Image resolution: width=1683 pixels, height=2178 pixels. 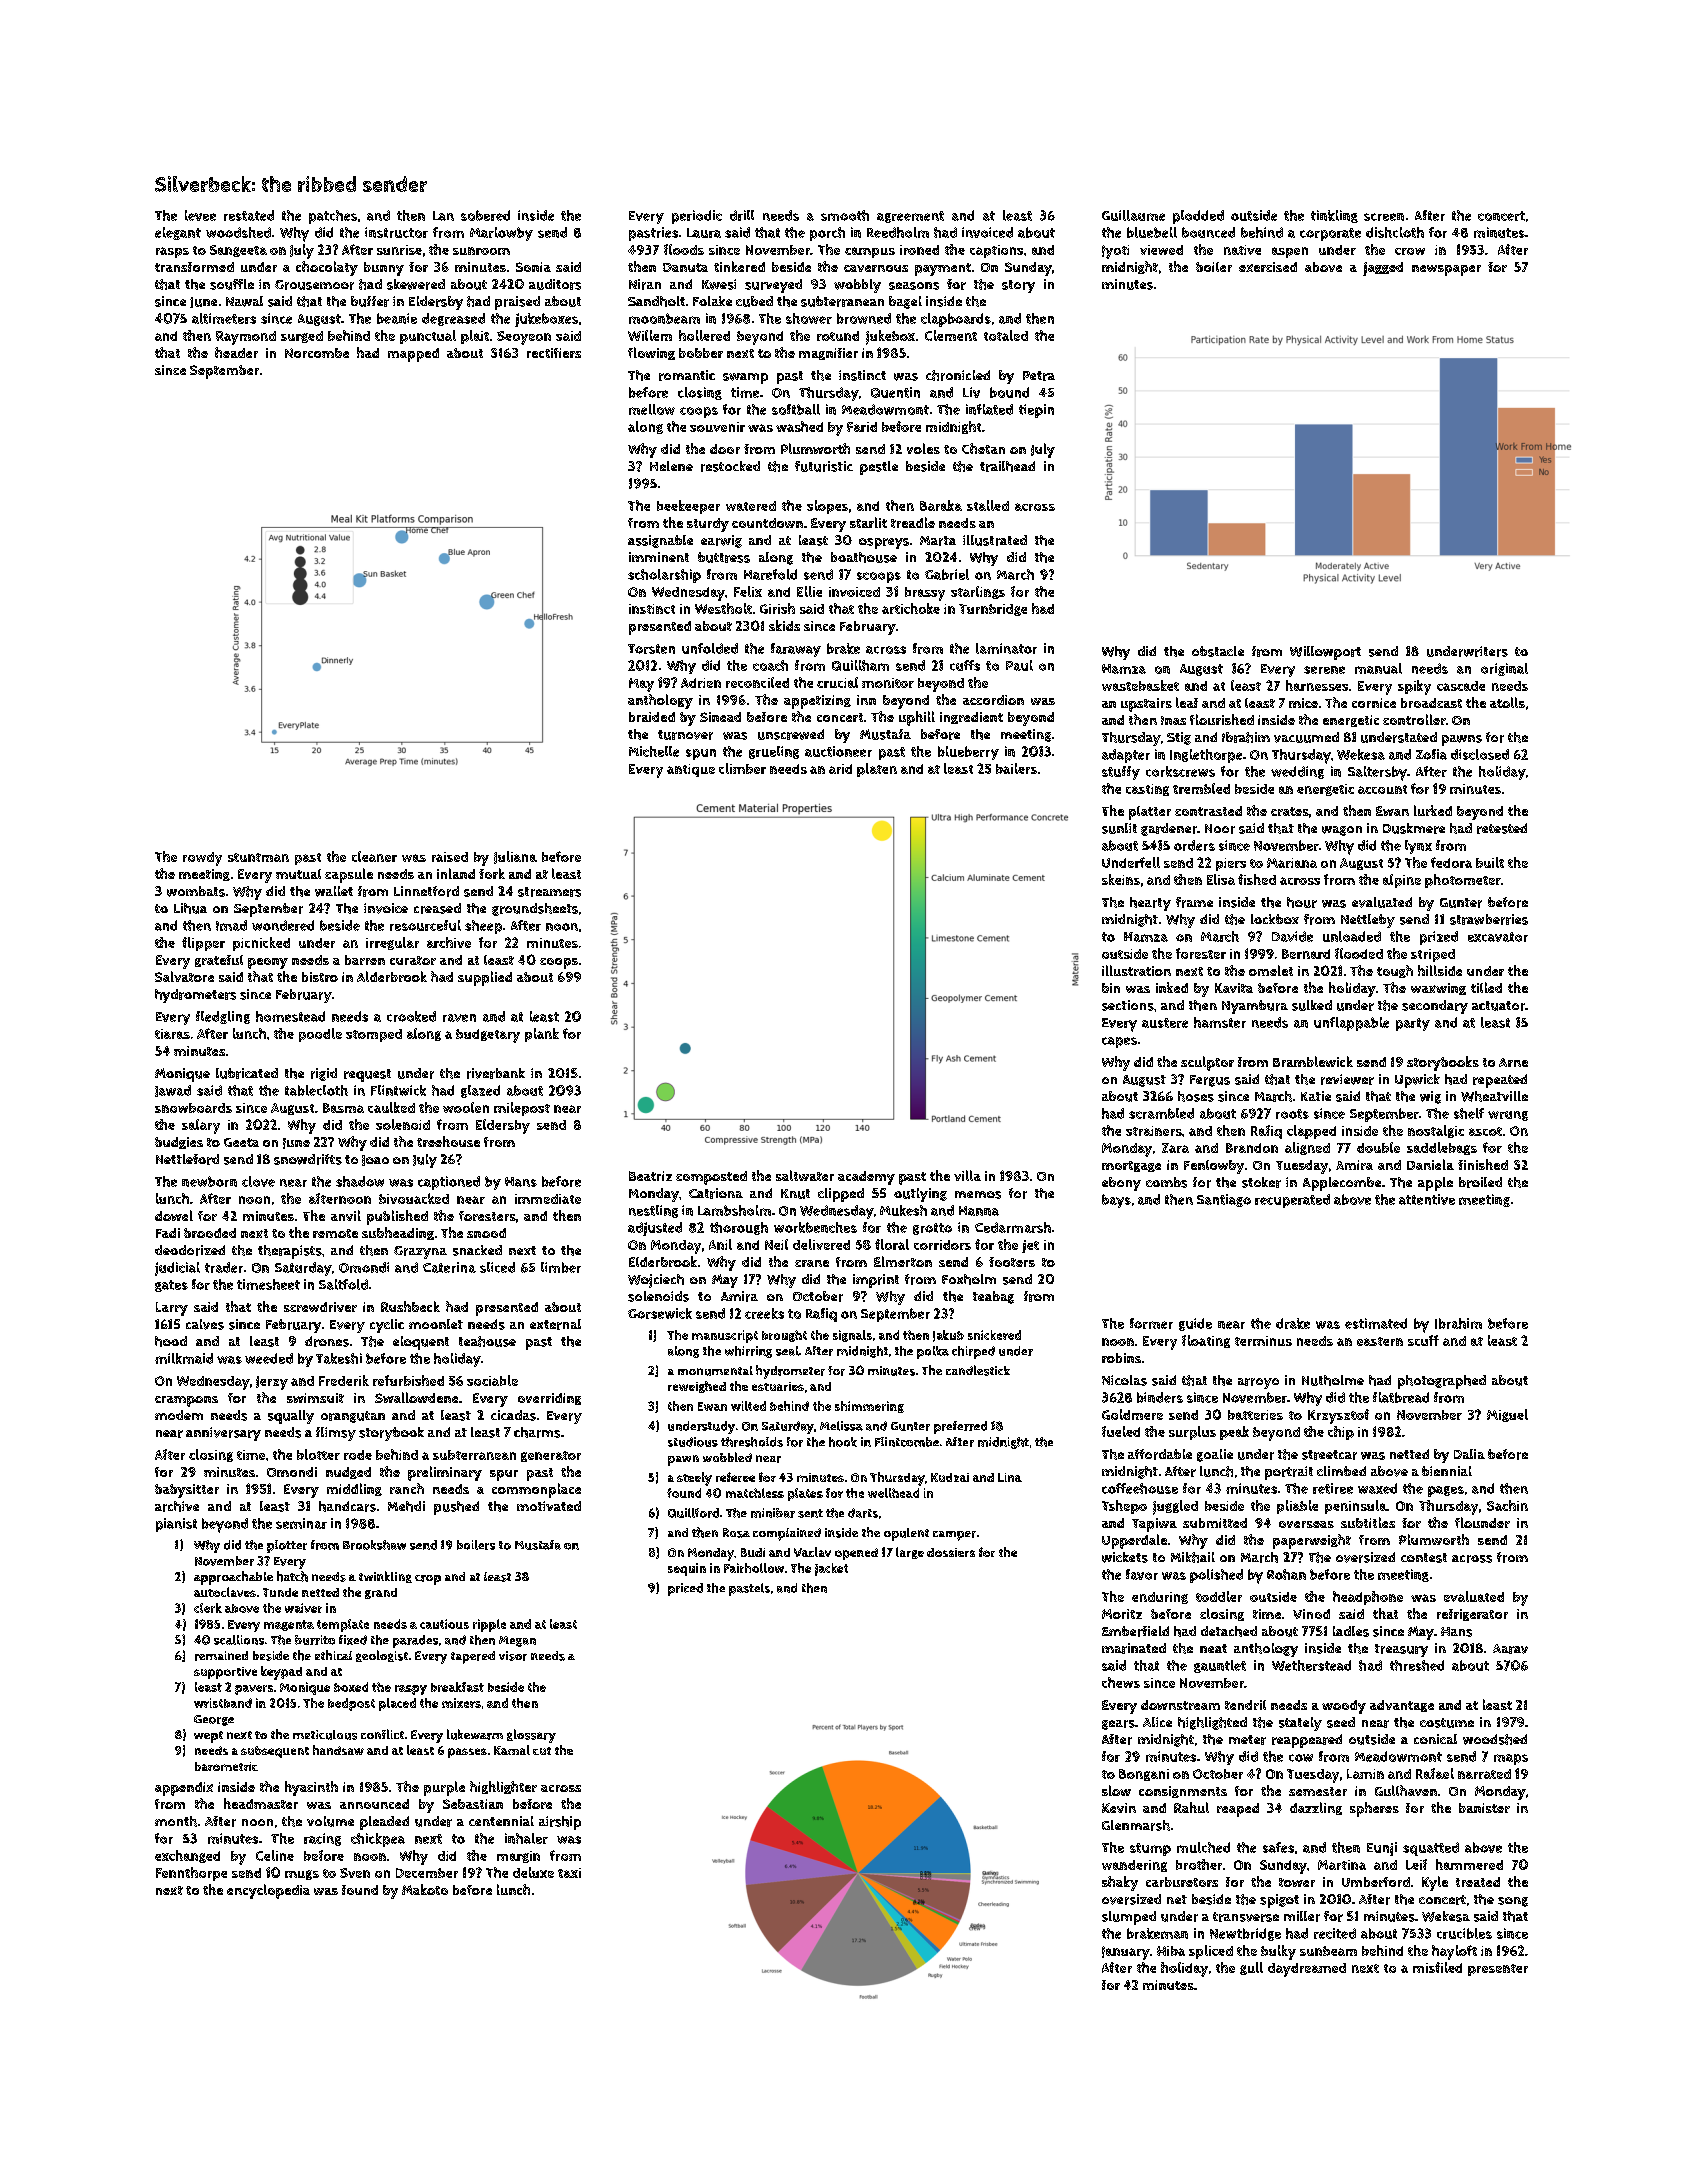 What do you see at coordinates (492, 1380) in the page?
I see `sociable` at bounding box center [492, 1380].
